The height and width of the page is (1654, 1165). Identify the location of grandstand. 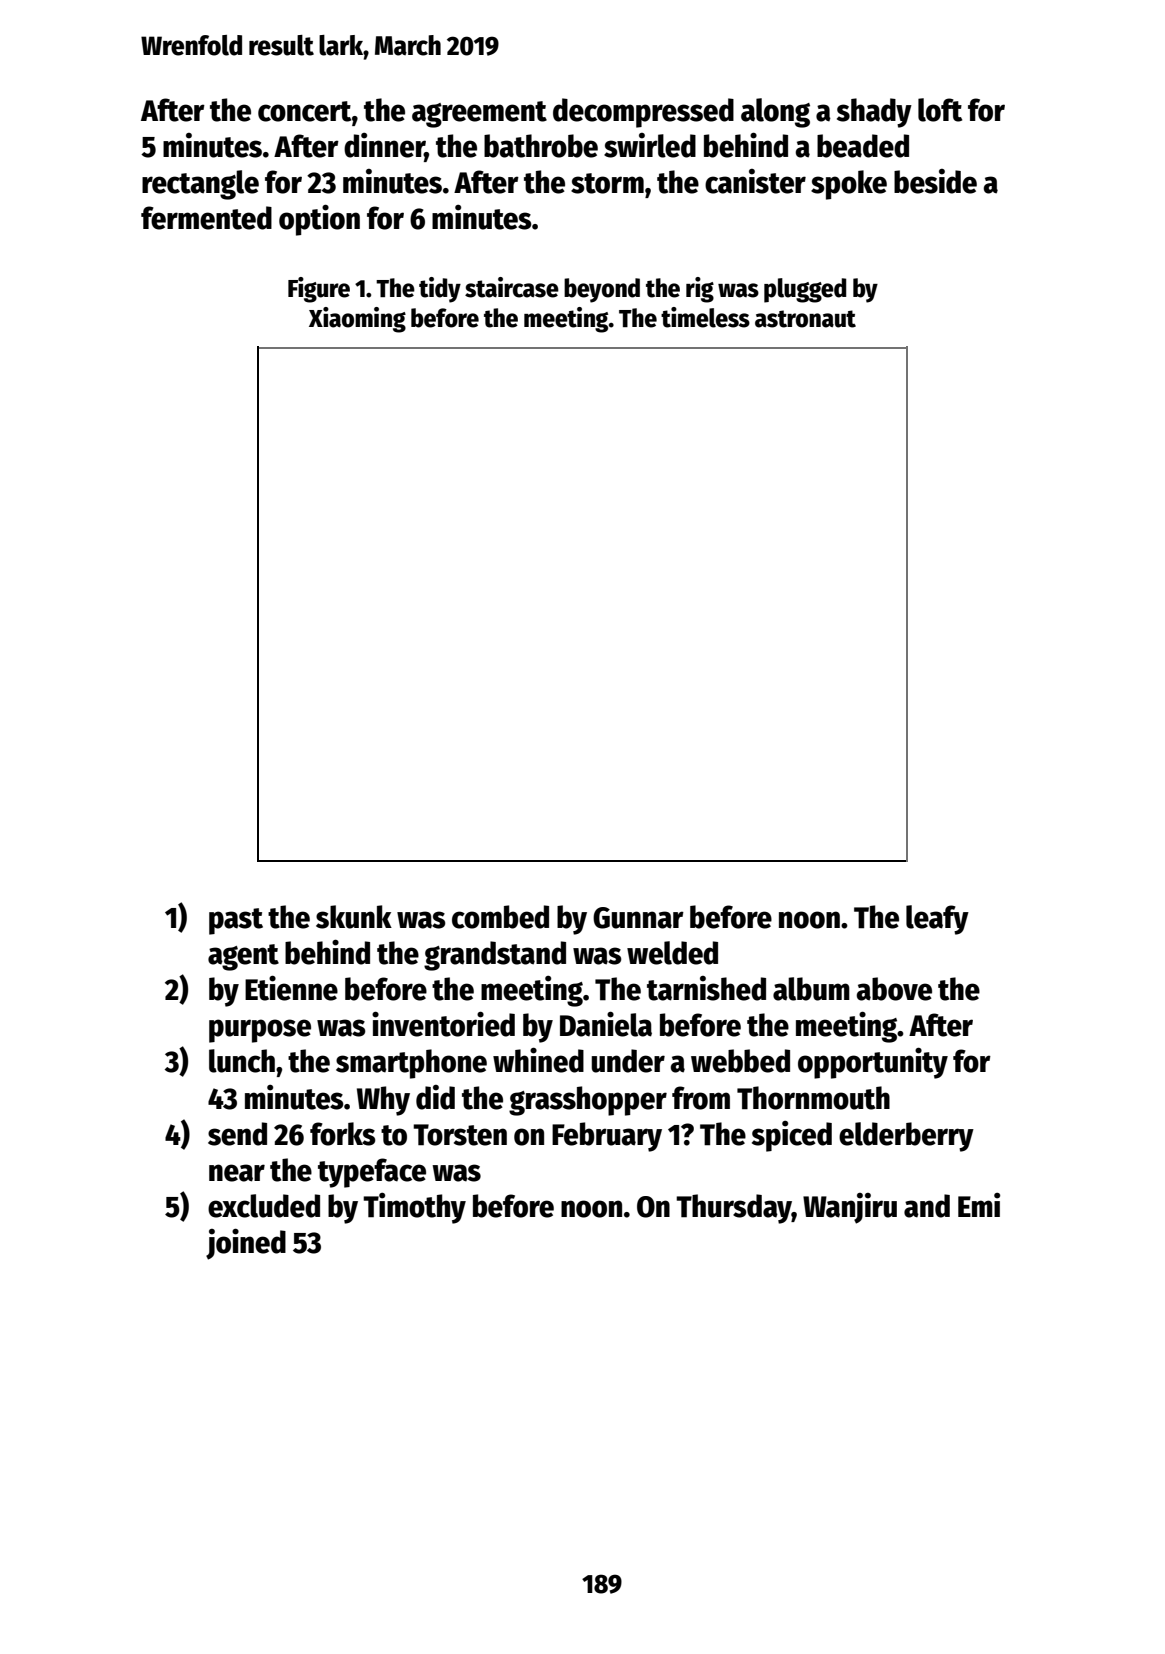
(495, 956).
